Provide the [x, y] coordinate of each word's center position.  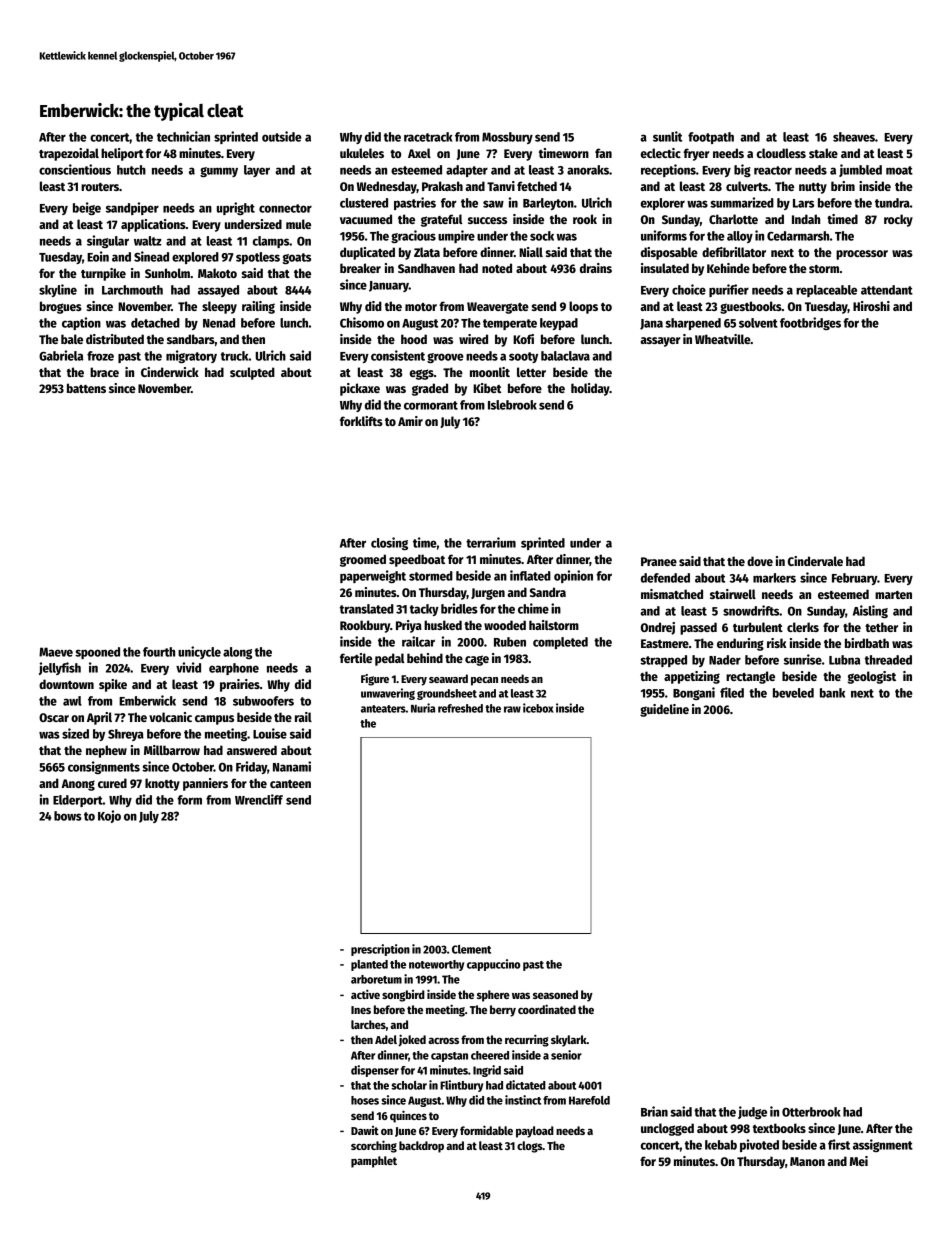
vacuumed [366, 219]
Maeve [56, 652]
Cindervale [815, 561]
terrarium [491, 542]
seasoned [555, 994]
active [365, 994]
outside [282, 136]
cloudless [781, 153]
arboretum [376, 979]
